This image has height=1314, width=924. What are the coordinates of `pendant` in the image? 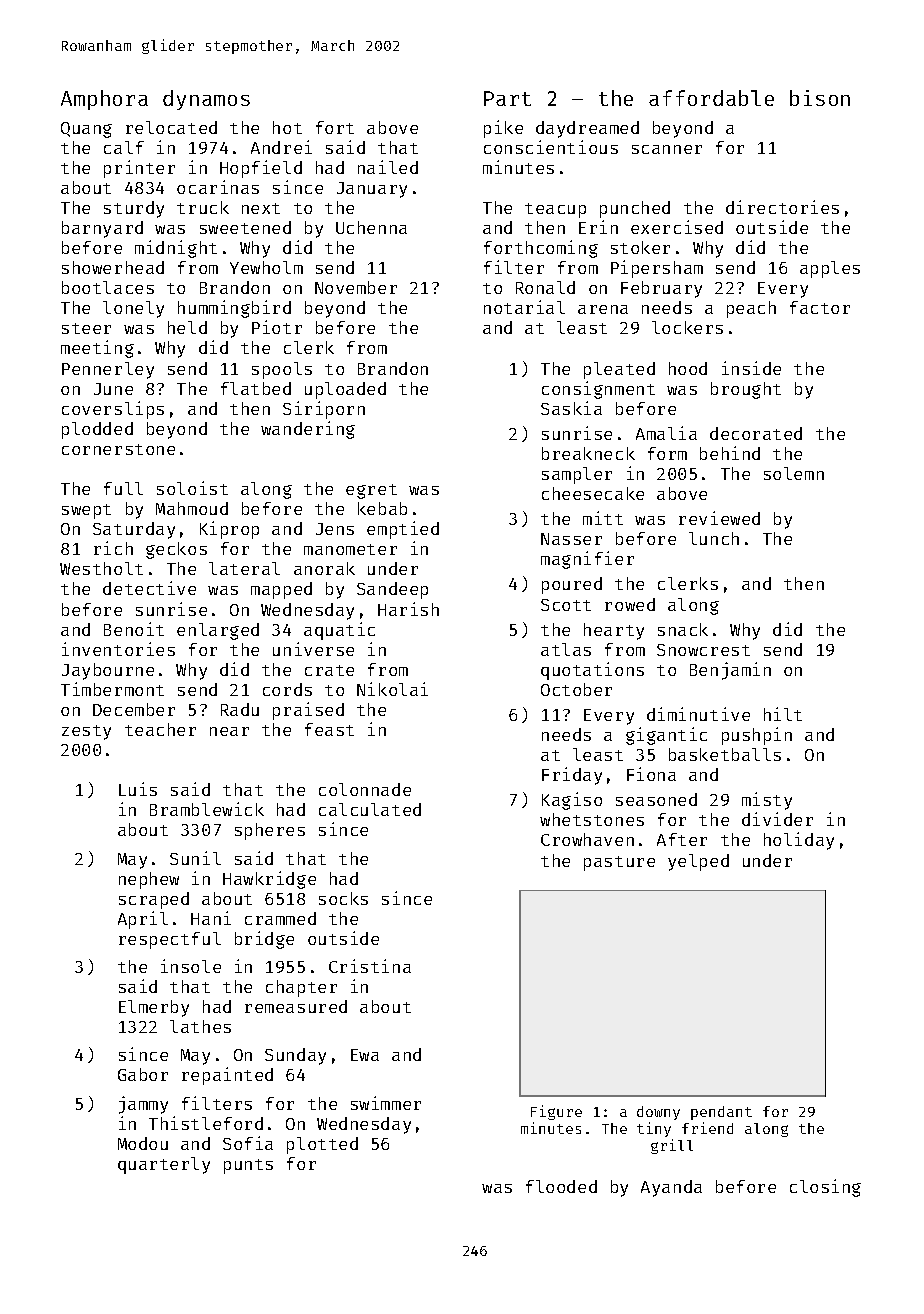 It's located at (721, 1113).
